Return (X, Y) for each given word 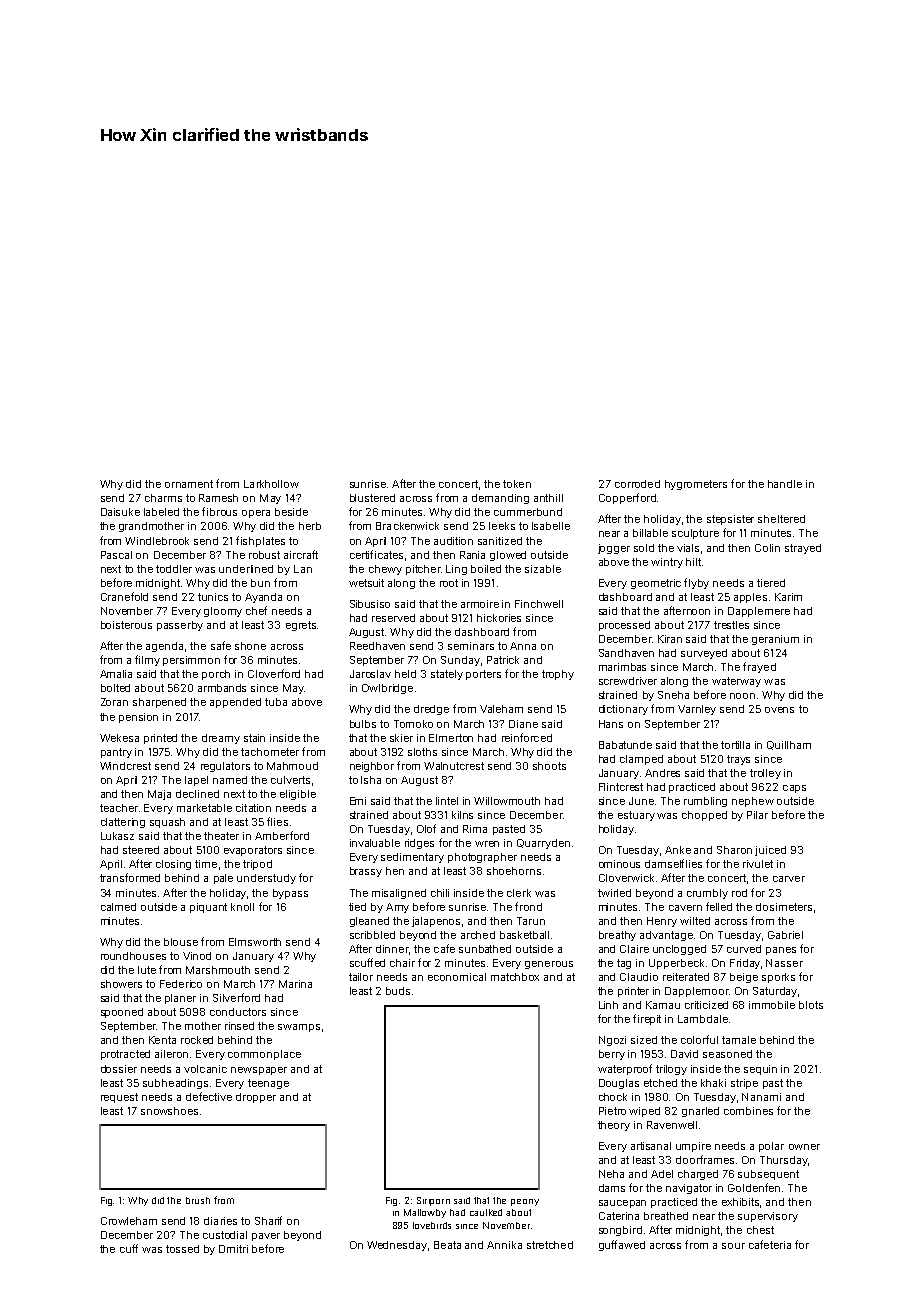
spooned (122, 1013)
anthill (548, 498)
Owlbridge (387, 689)
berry (612, 1055)
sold (644, 548)
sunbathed (485, 949)
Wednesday (397, 1246)
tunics (213, 597)
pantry (116, 753)
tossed (182, 1249)
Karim (788, 597)
